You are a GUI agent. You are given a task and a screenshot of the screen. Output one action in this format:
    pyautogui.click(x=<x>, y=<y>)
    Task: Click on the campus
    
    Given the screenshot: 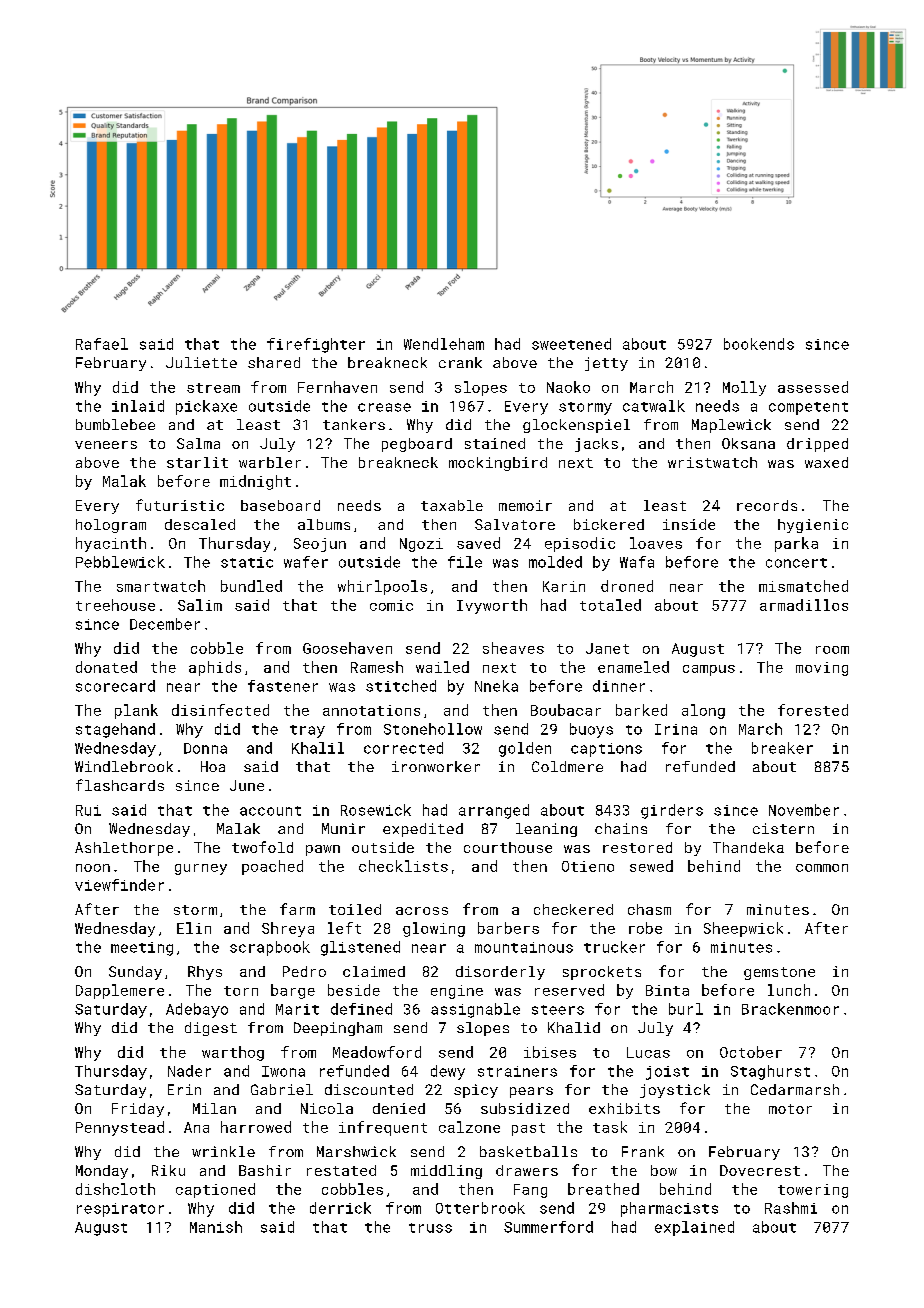 What is the action you would take?
    pyautogui.click(x=709, y=670)
